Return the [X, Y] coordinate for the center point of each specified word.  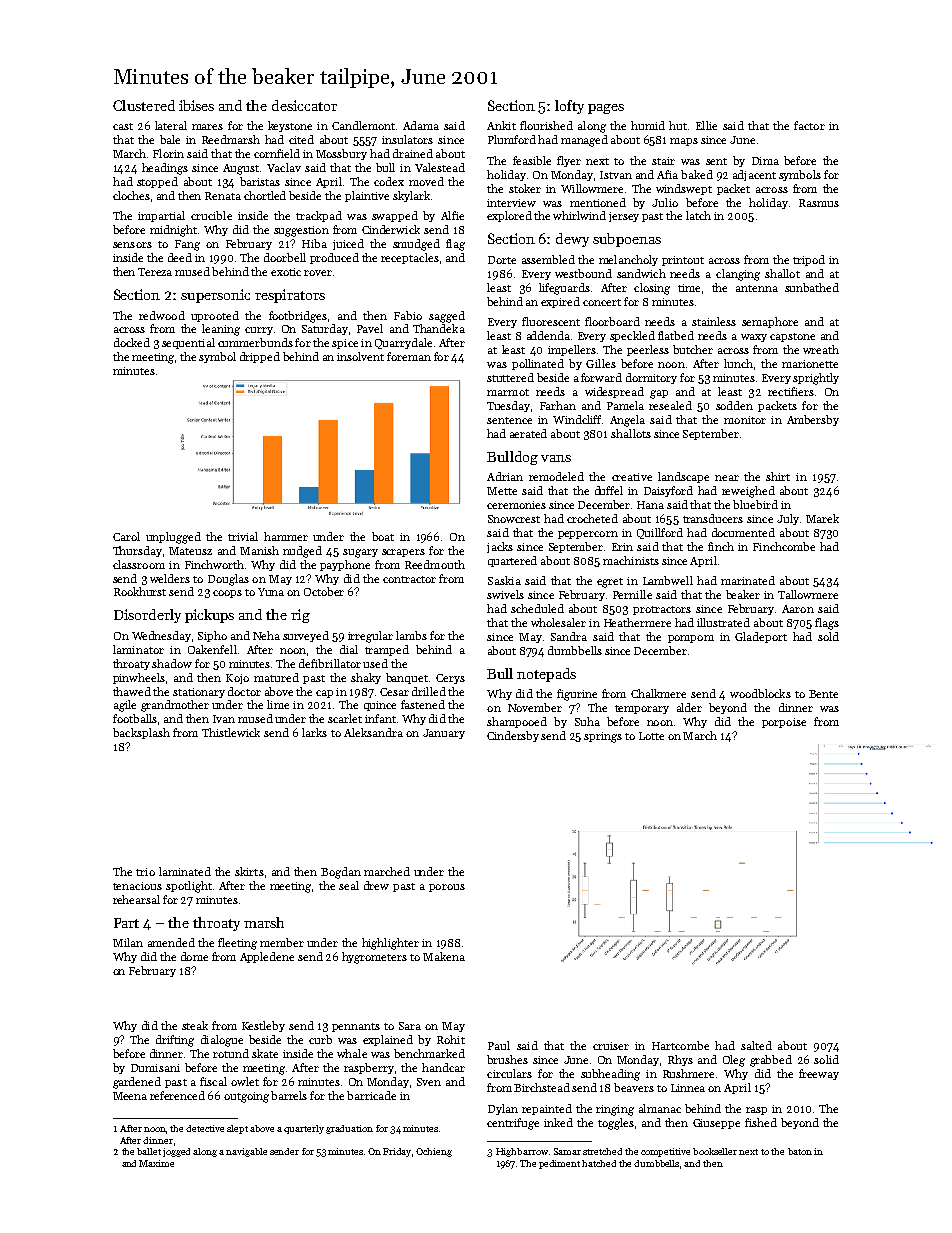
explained [388, 1040]
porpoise [784, 723]
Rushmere [688, 1073]
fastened [423, 704]
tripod [809, 260]
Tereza [155, 272]
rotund [231, 1053]
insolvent [360, 356]
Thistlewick [231, 732]
